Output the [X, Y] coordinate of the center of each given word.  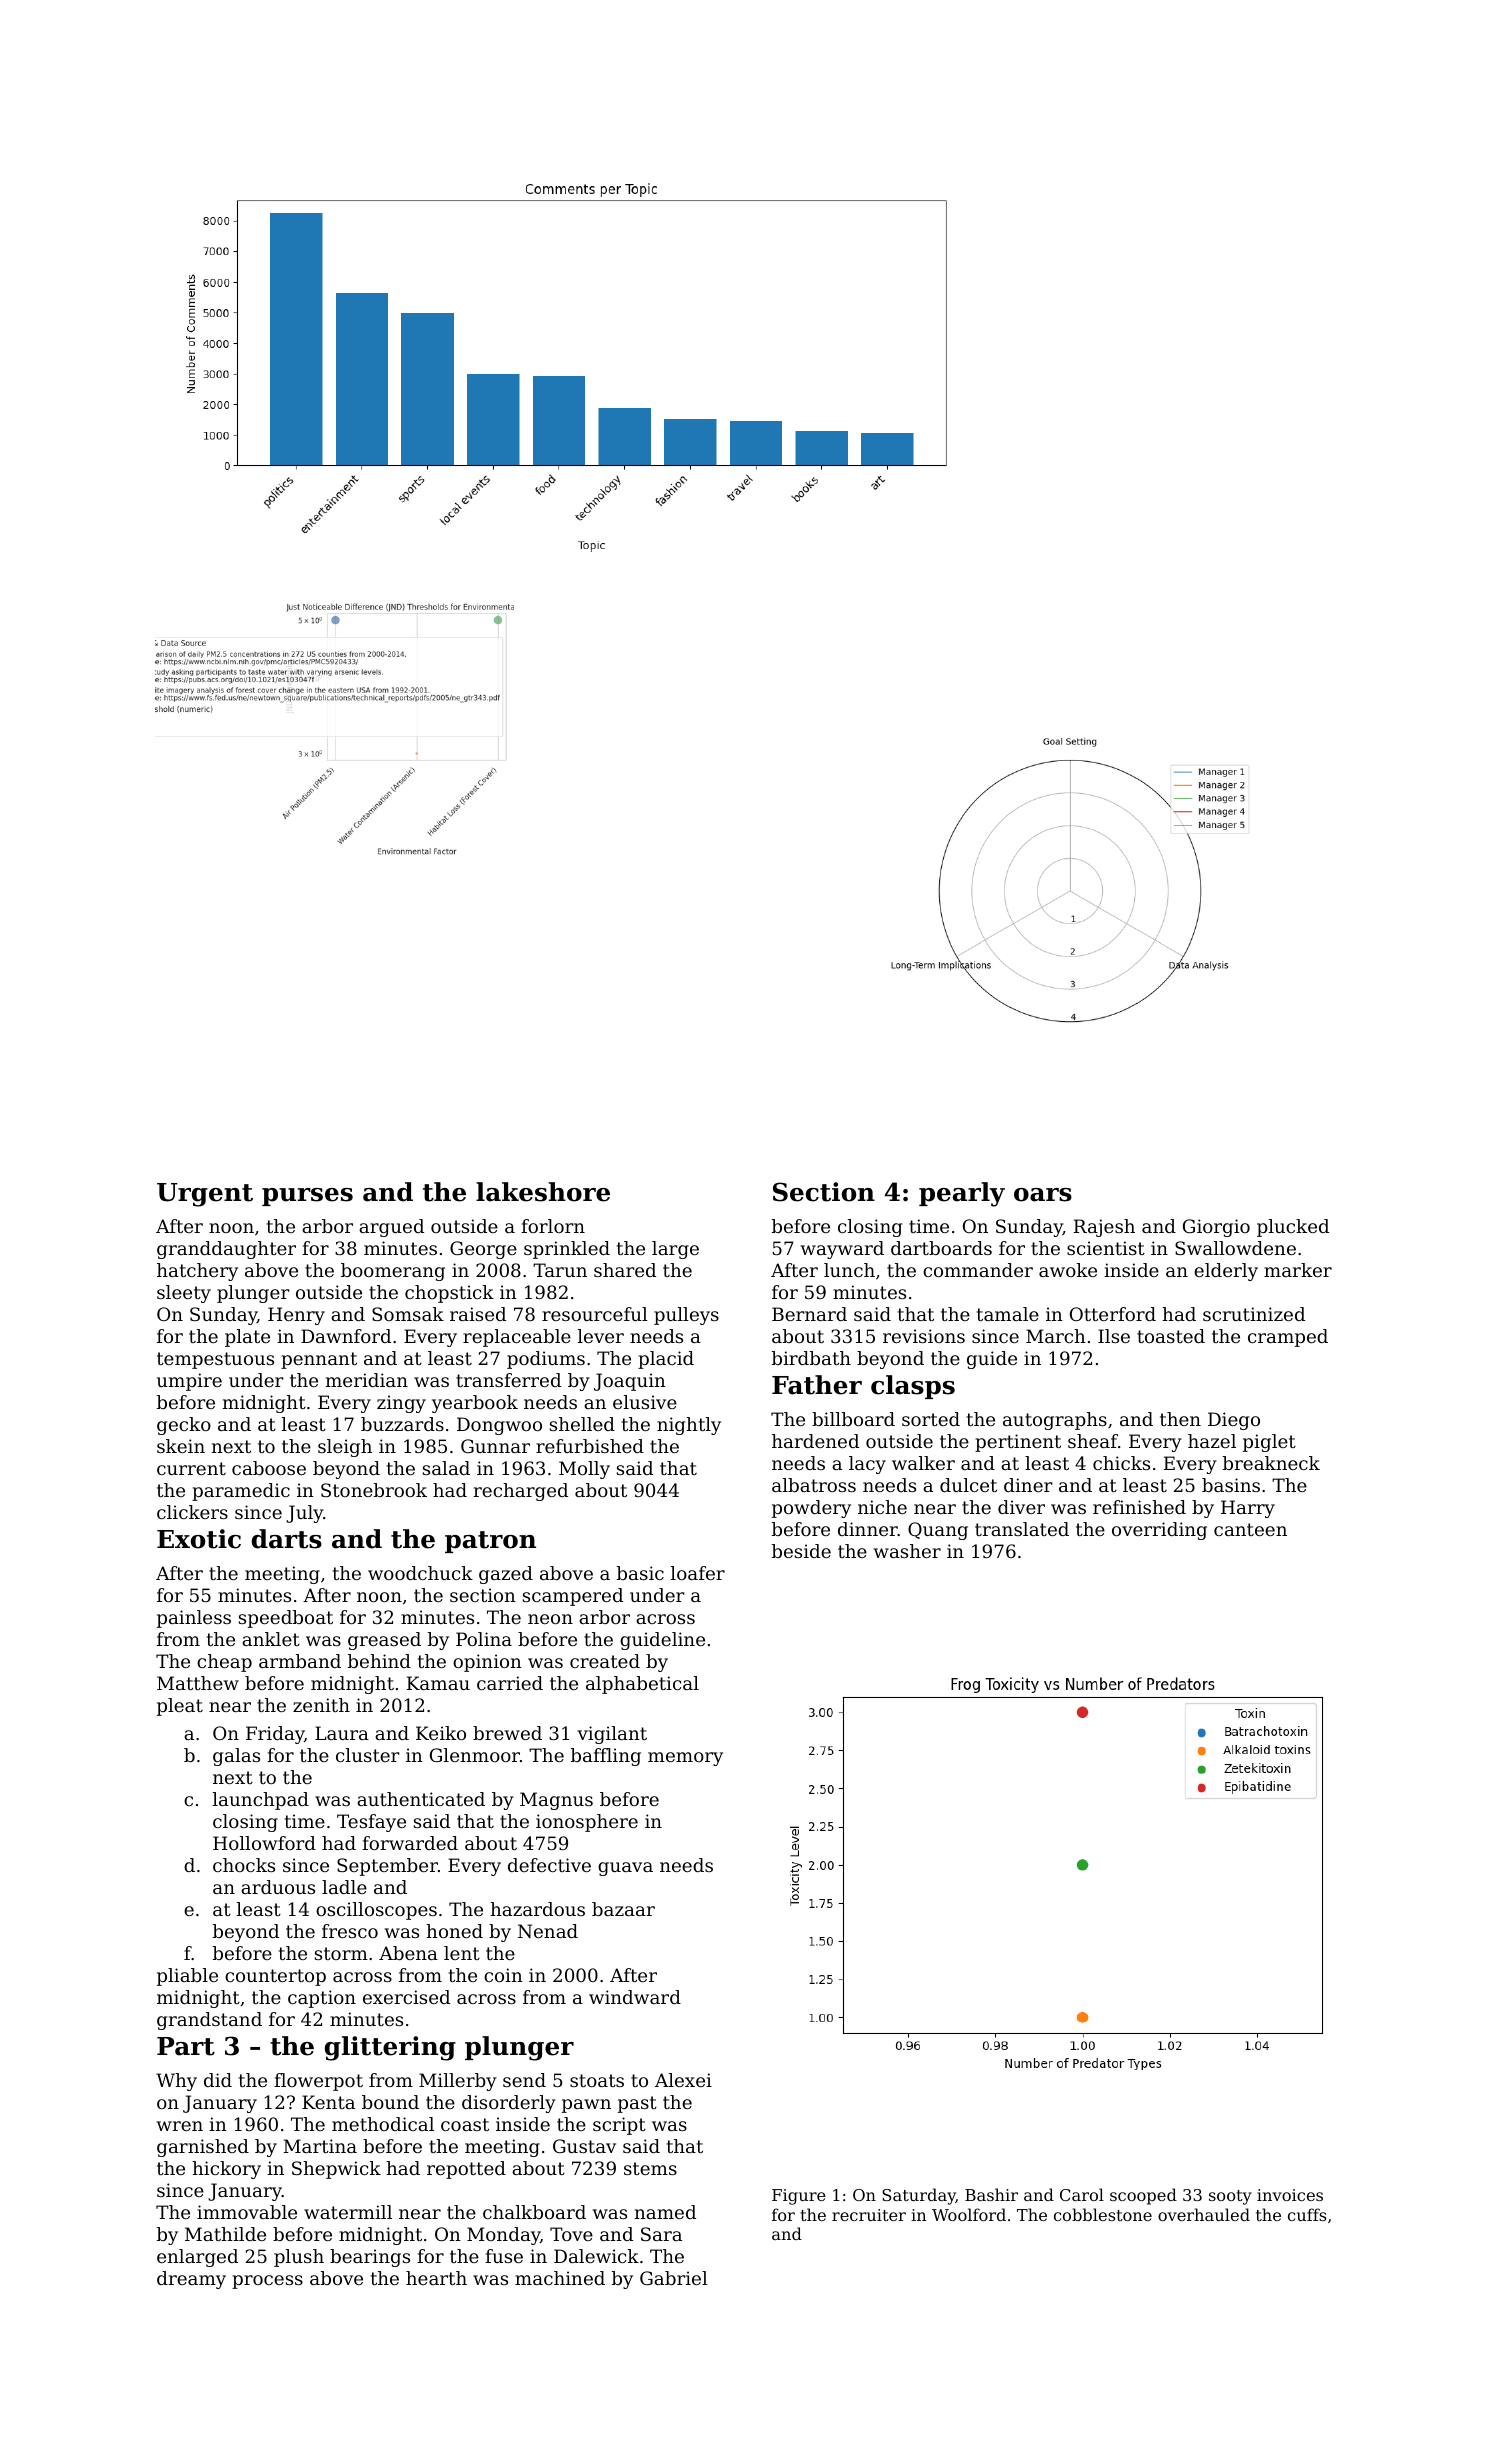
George [483, 1250]
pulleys [686, 1316]
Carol [1082, 2194]
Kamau [438, 1683]
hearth [436, 2278]
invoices [1290, 2195]
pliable [187, 1977]
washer [907, 1551]
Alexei [683, 2080]
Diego [1234, 1421]
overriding [1159, 1531]
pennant [319, 1360]
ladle [344, 1887]
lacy [867, 1465]
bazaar [623, 1909]
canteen [1250, 1529]
